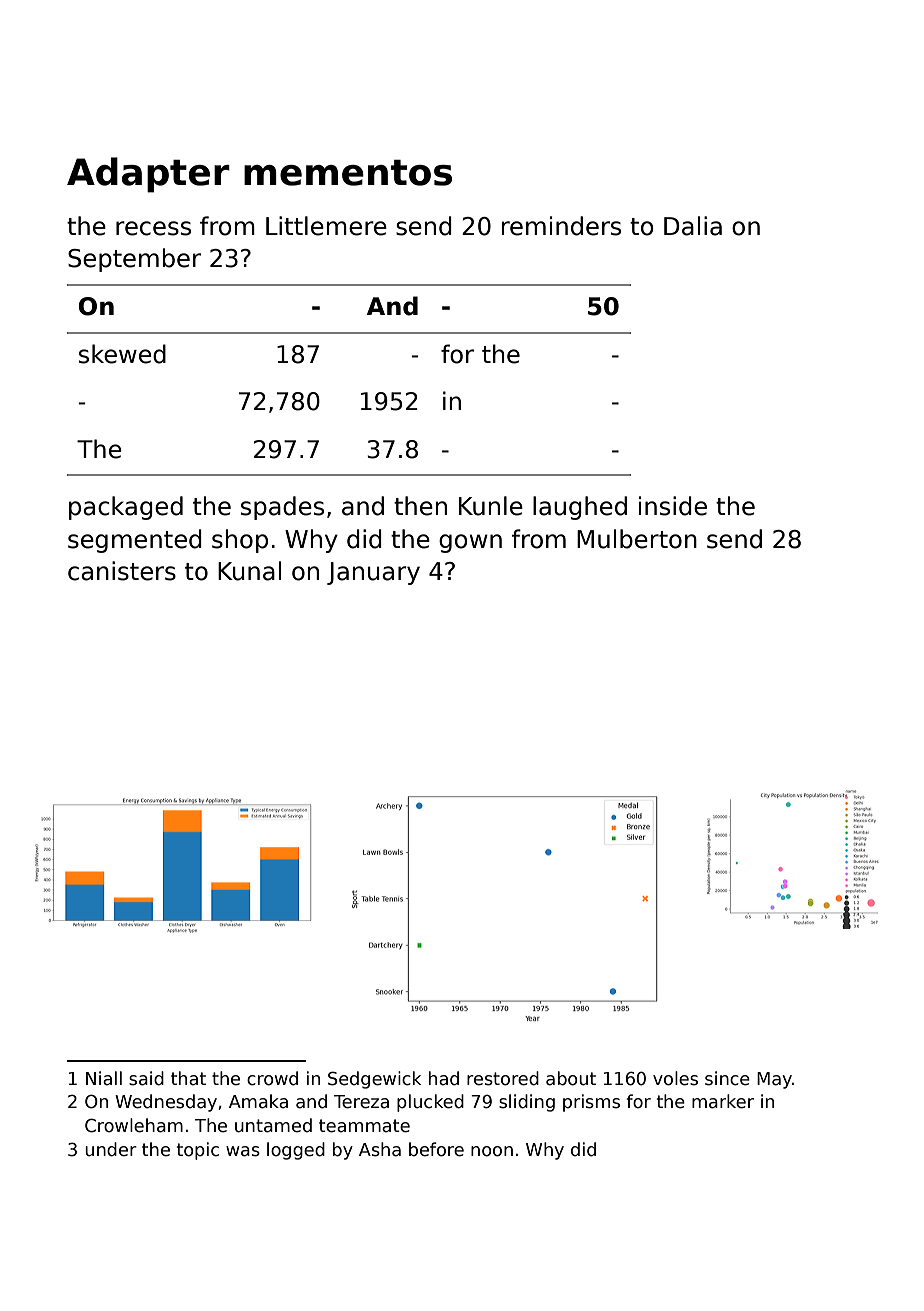  Describe the element at coordinates (153, 228) in the page. I see `recess` at that location.
